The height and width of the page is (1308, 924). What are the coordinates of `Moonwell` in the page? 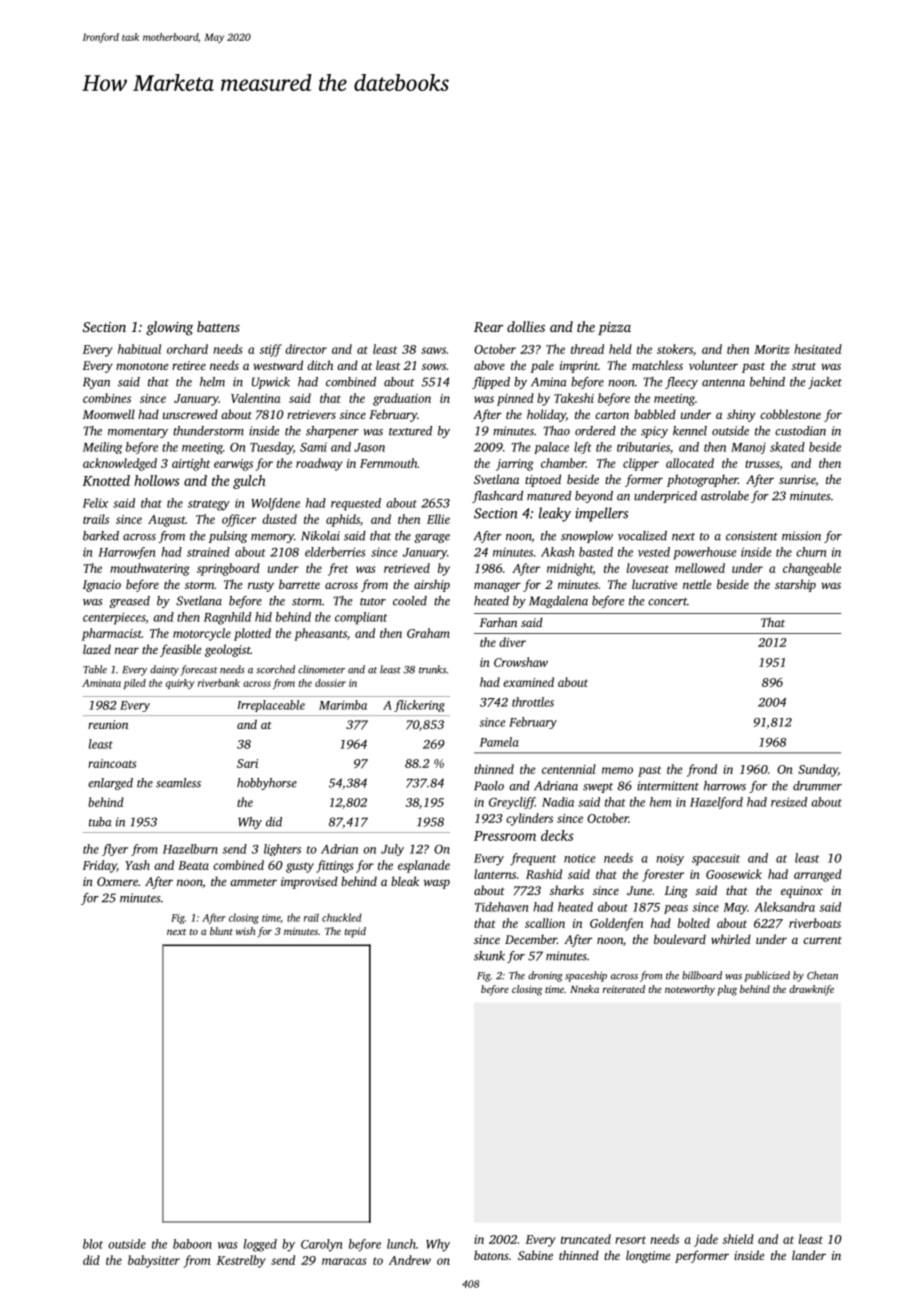 It's located at (109, 414).
